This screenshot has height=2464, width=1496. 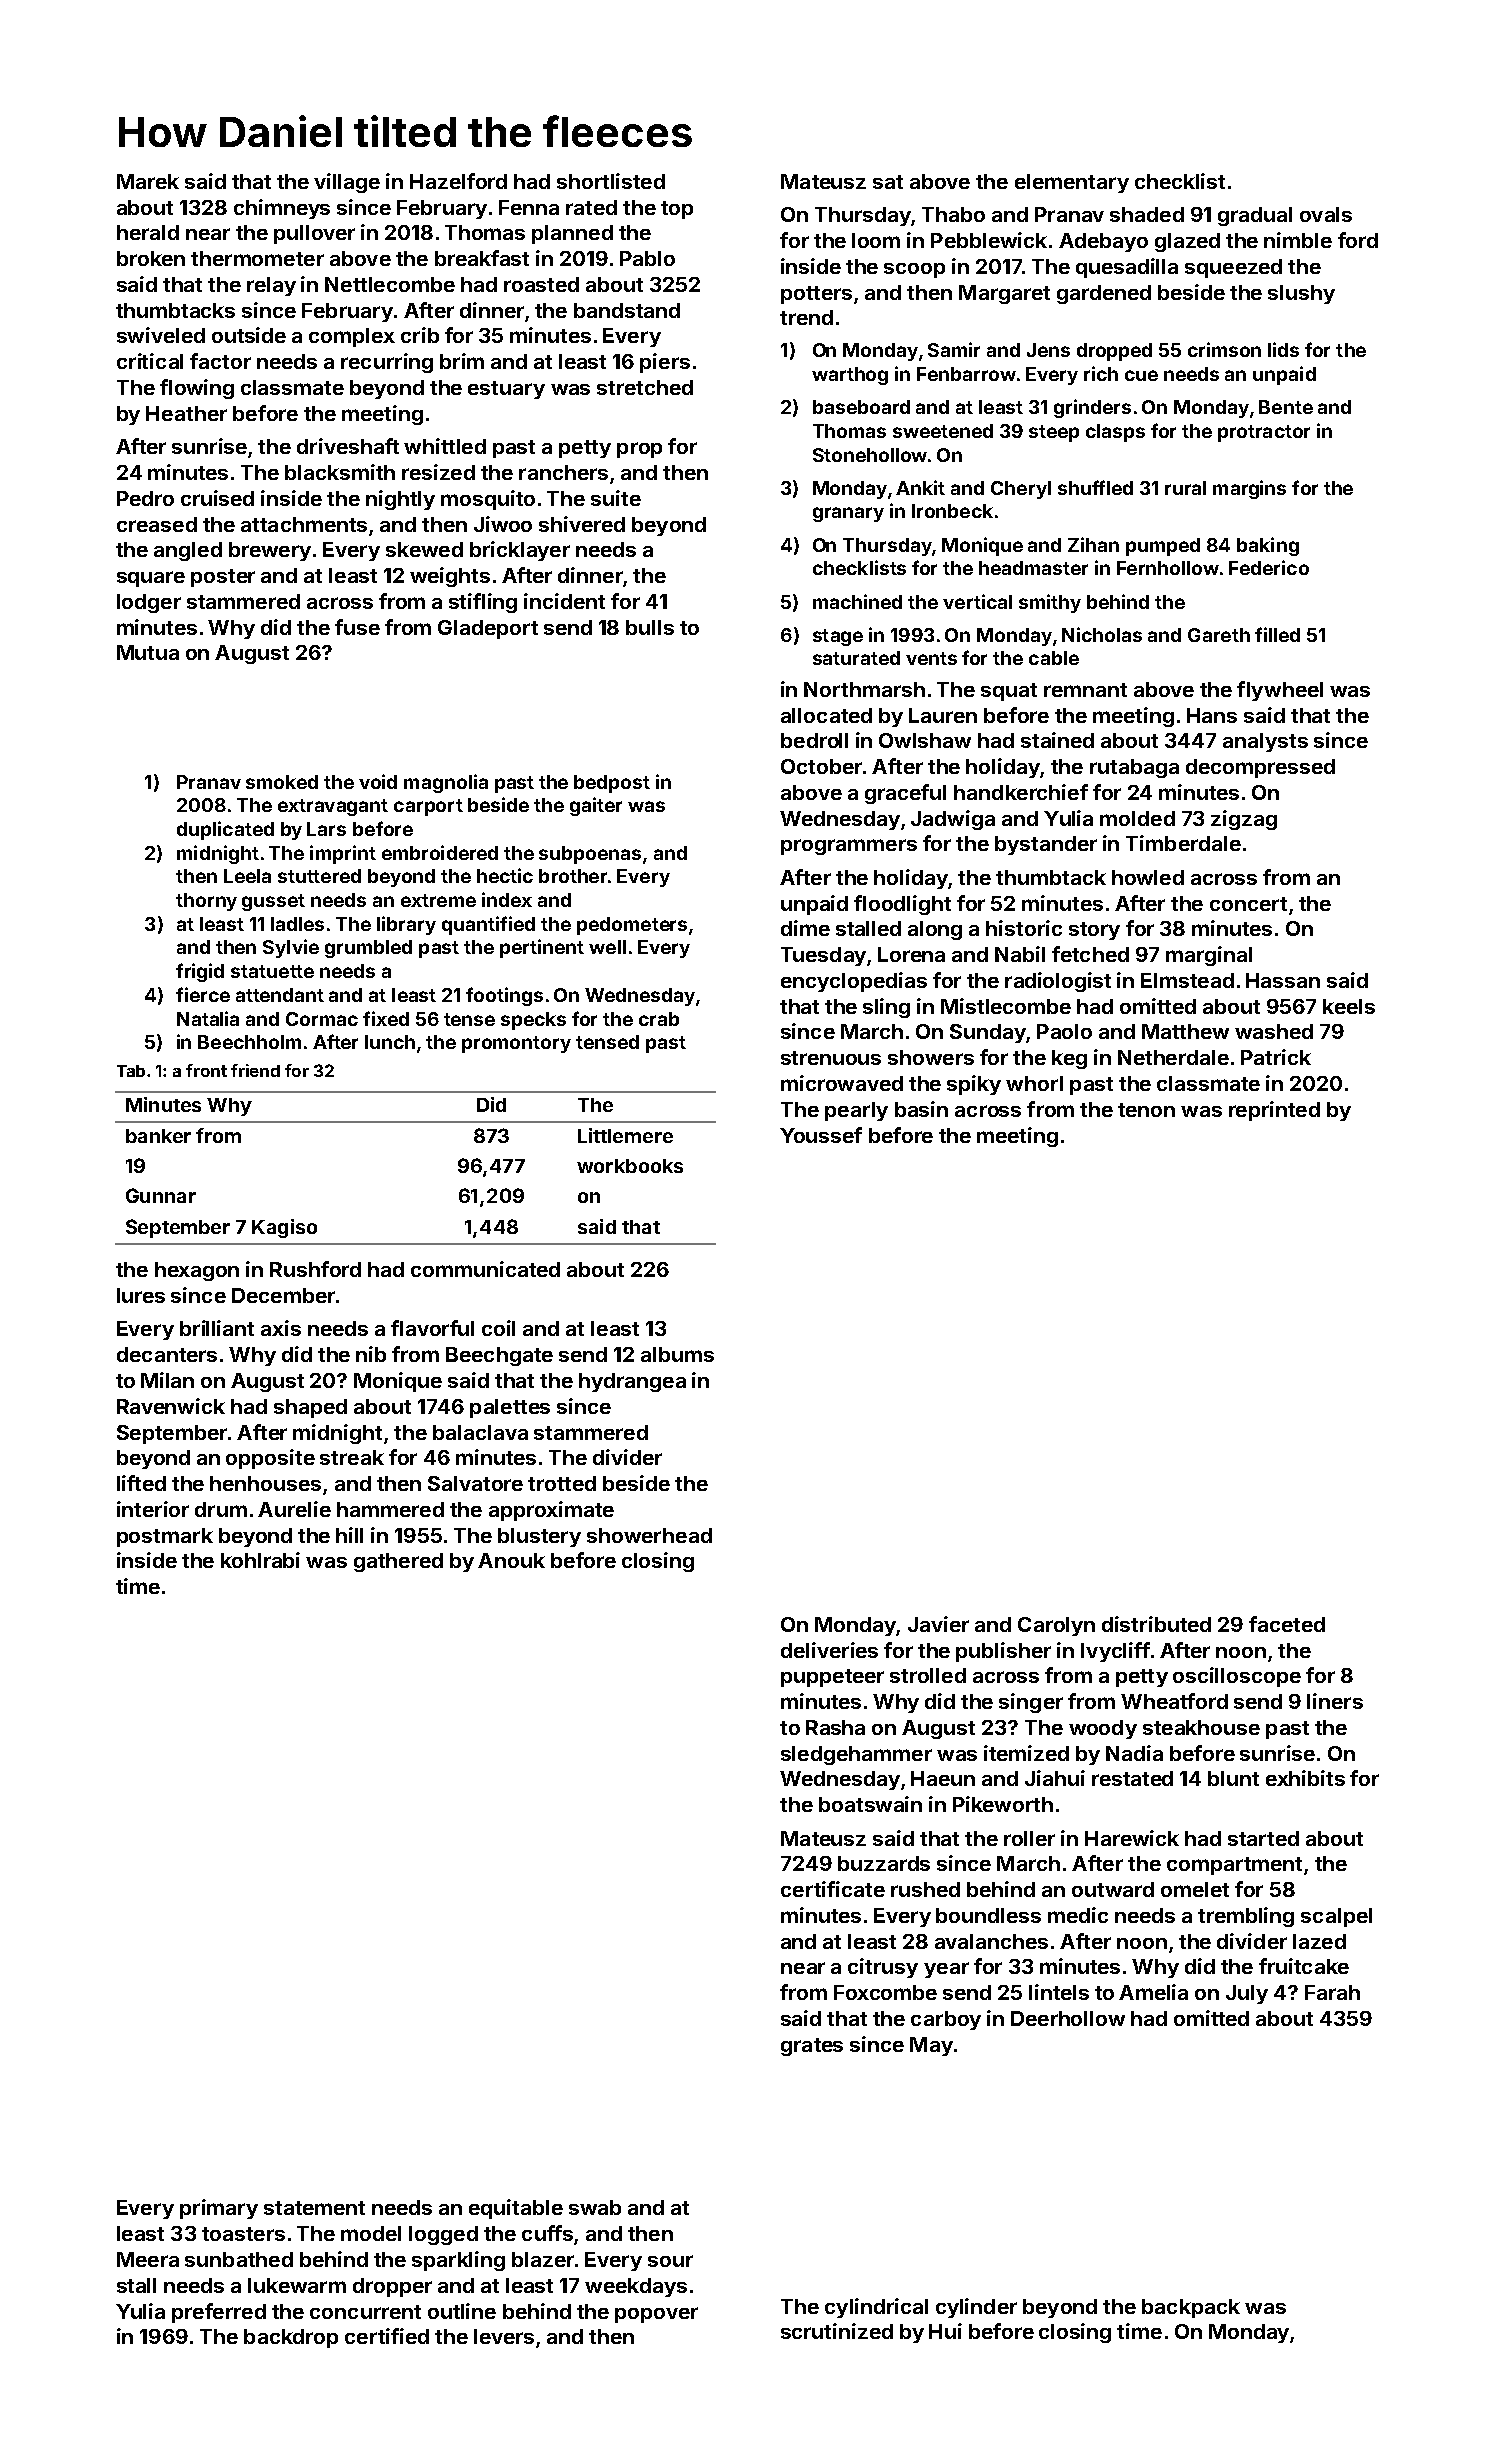 What do you see at coordinates (219, 2209) in the screenshot?
I see `primary` at bounding box center [219, 2209].
